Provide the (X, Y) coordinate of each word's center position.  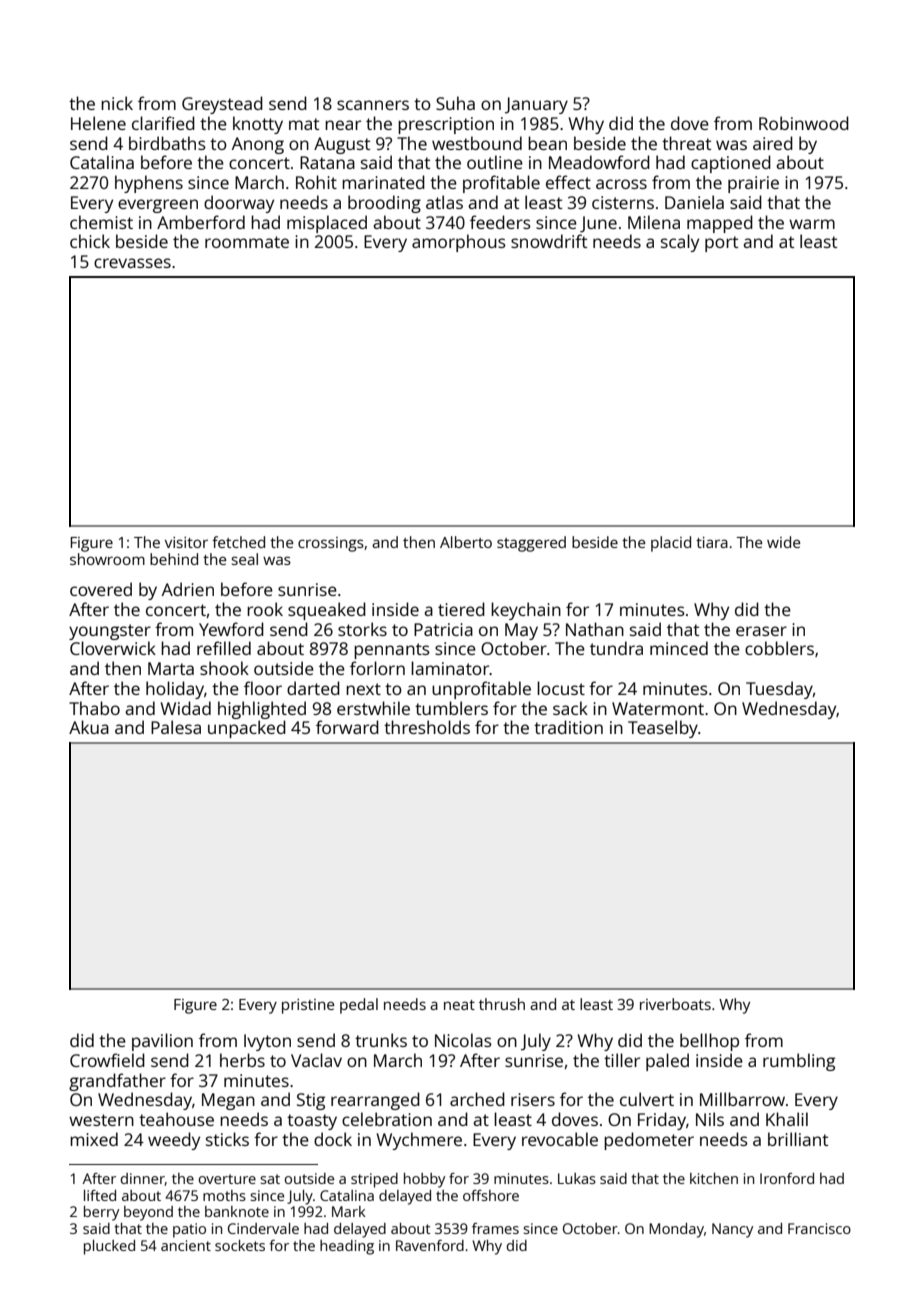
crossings (331, 544)
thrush (502, 1004)
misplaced (327, 224)
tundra (616, 648)
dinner (142, 1179)
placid (671, 544)
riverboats (675, 1004)
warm (812, 224)
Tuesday (779, 690)
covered (101, 589)
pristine (308, 1006)
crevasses (132, 263)
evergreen (158, 206)
